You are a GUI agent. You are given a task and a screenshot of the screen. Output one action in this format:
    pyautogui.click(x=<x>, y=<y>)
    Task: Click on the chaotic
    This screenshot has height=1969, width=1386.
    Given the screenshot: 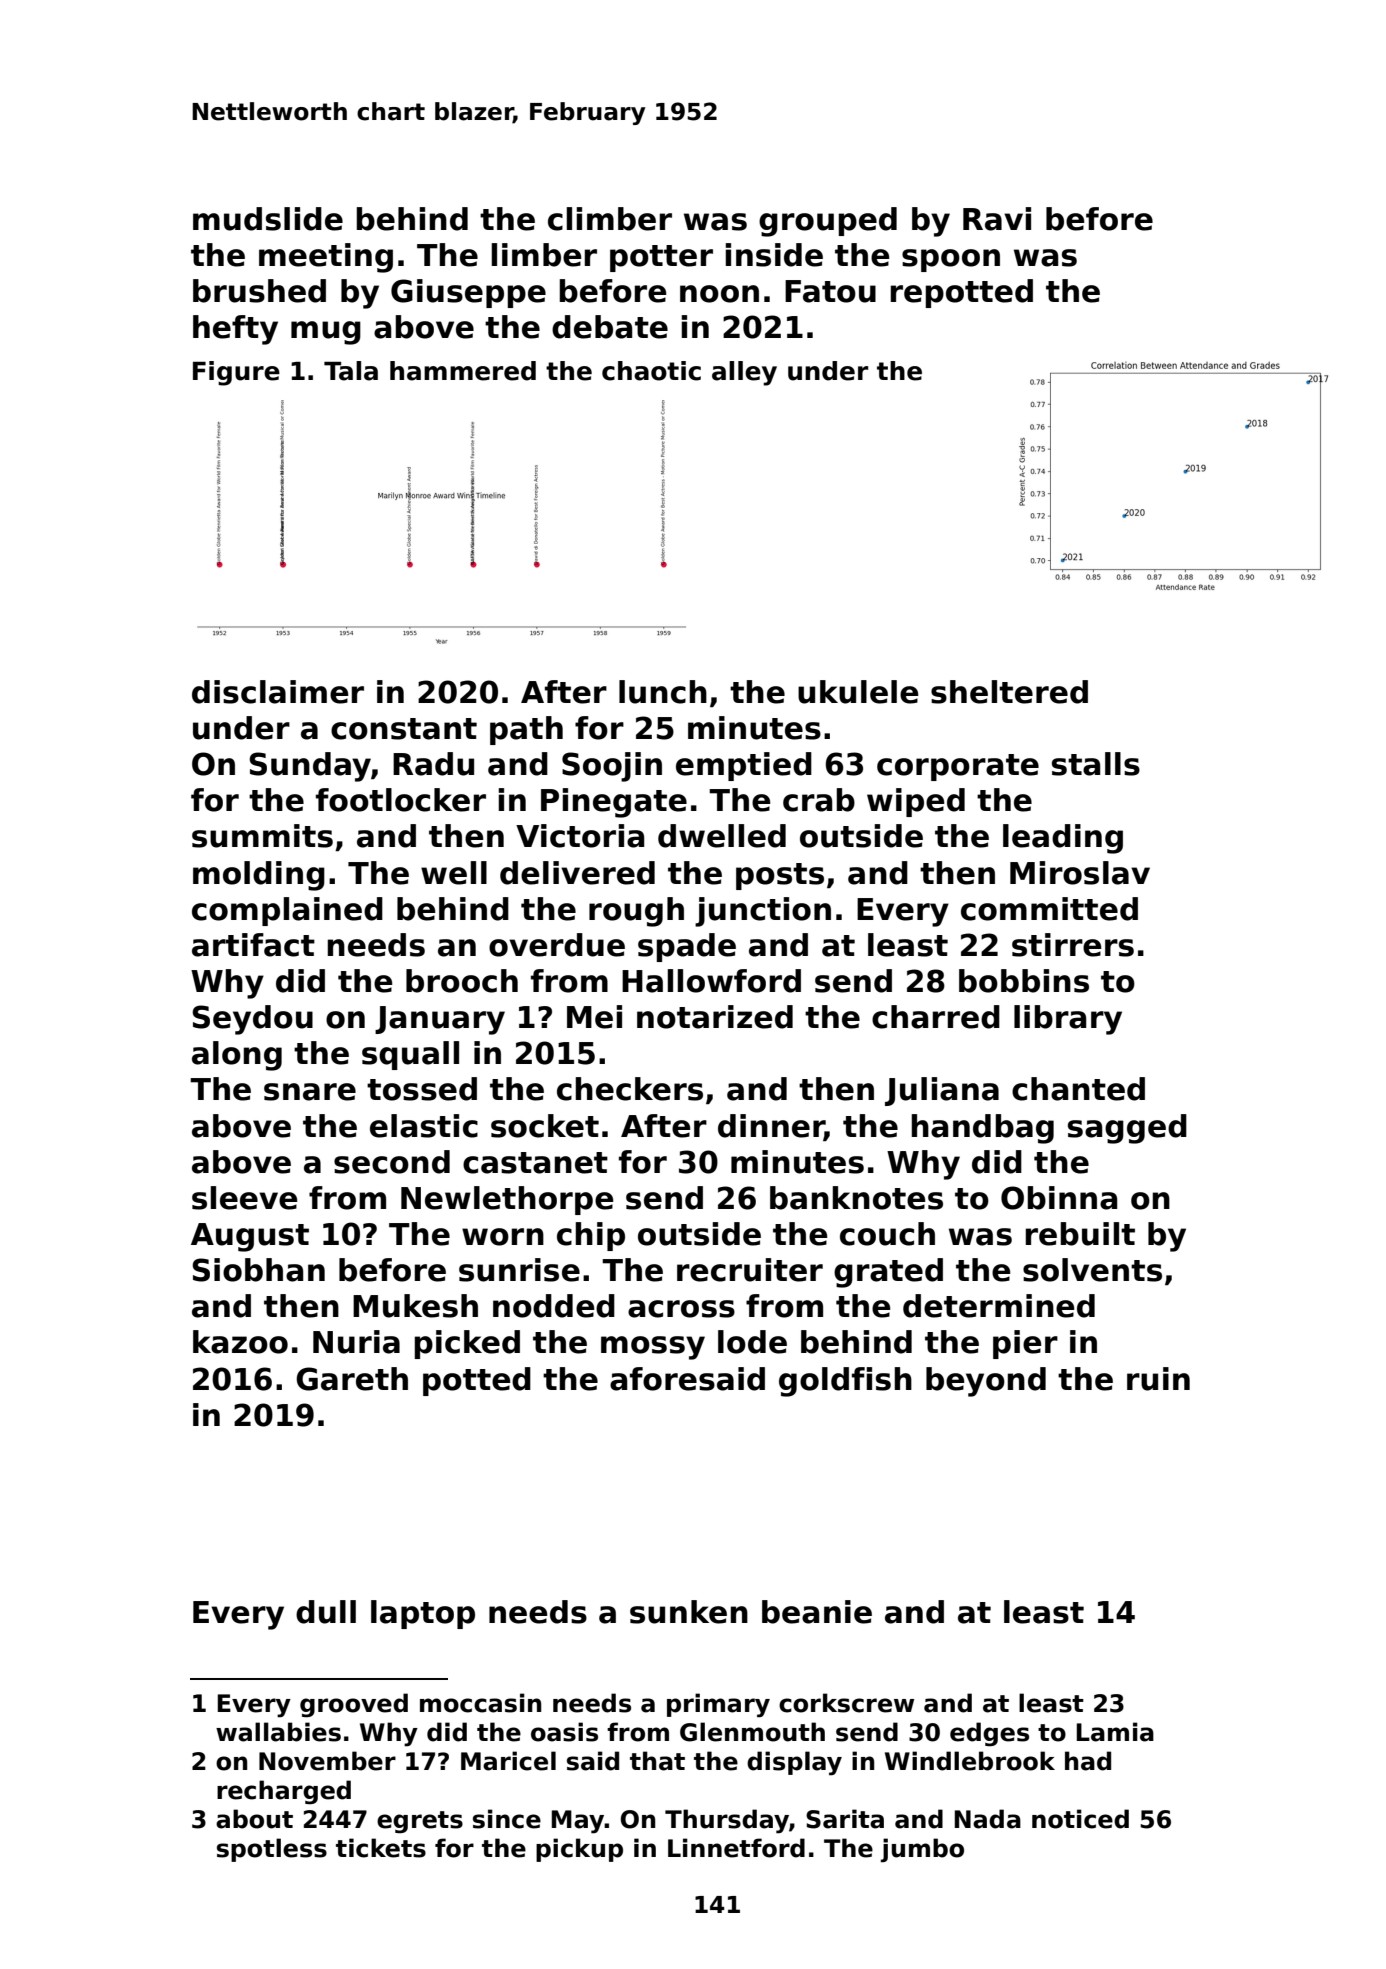 What is the action you would take?
    pyautogui.click(x=651, y=371)
